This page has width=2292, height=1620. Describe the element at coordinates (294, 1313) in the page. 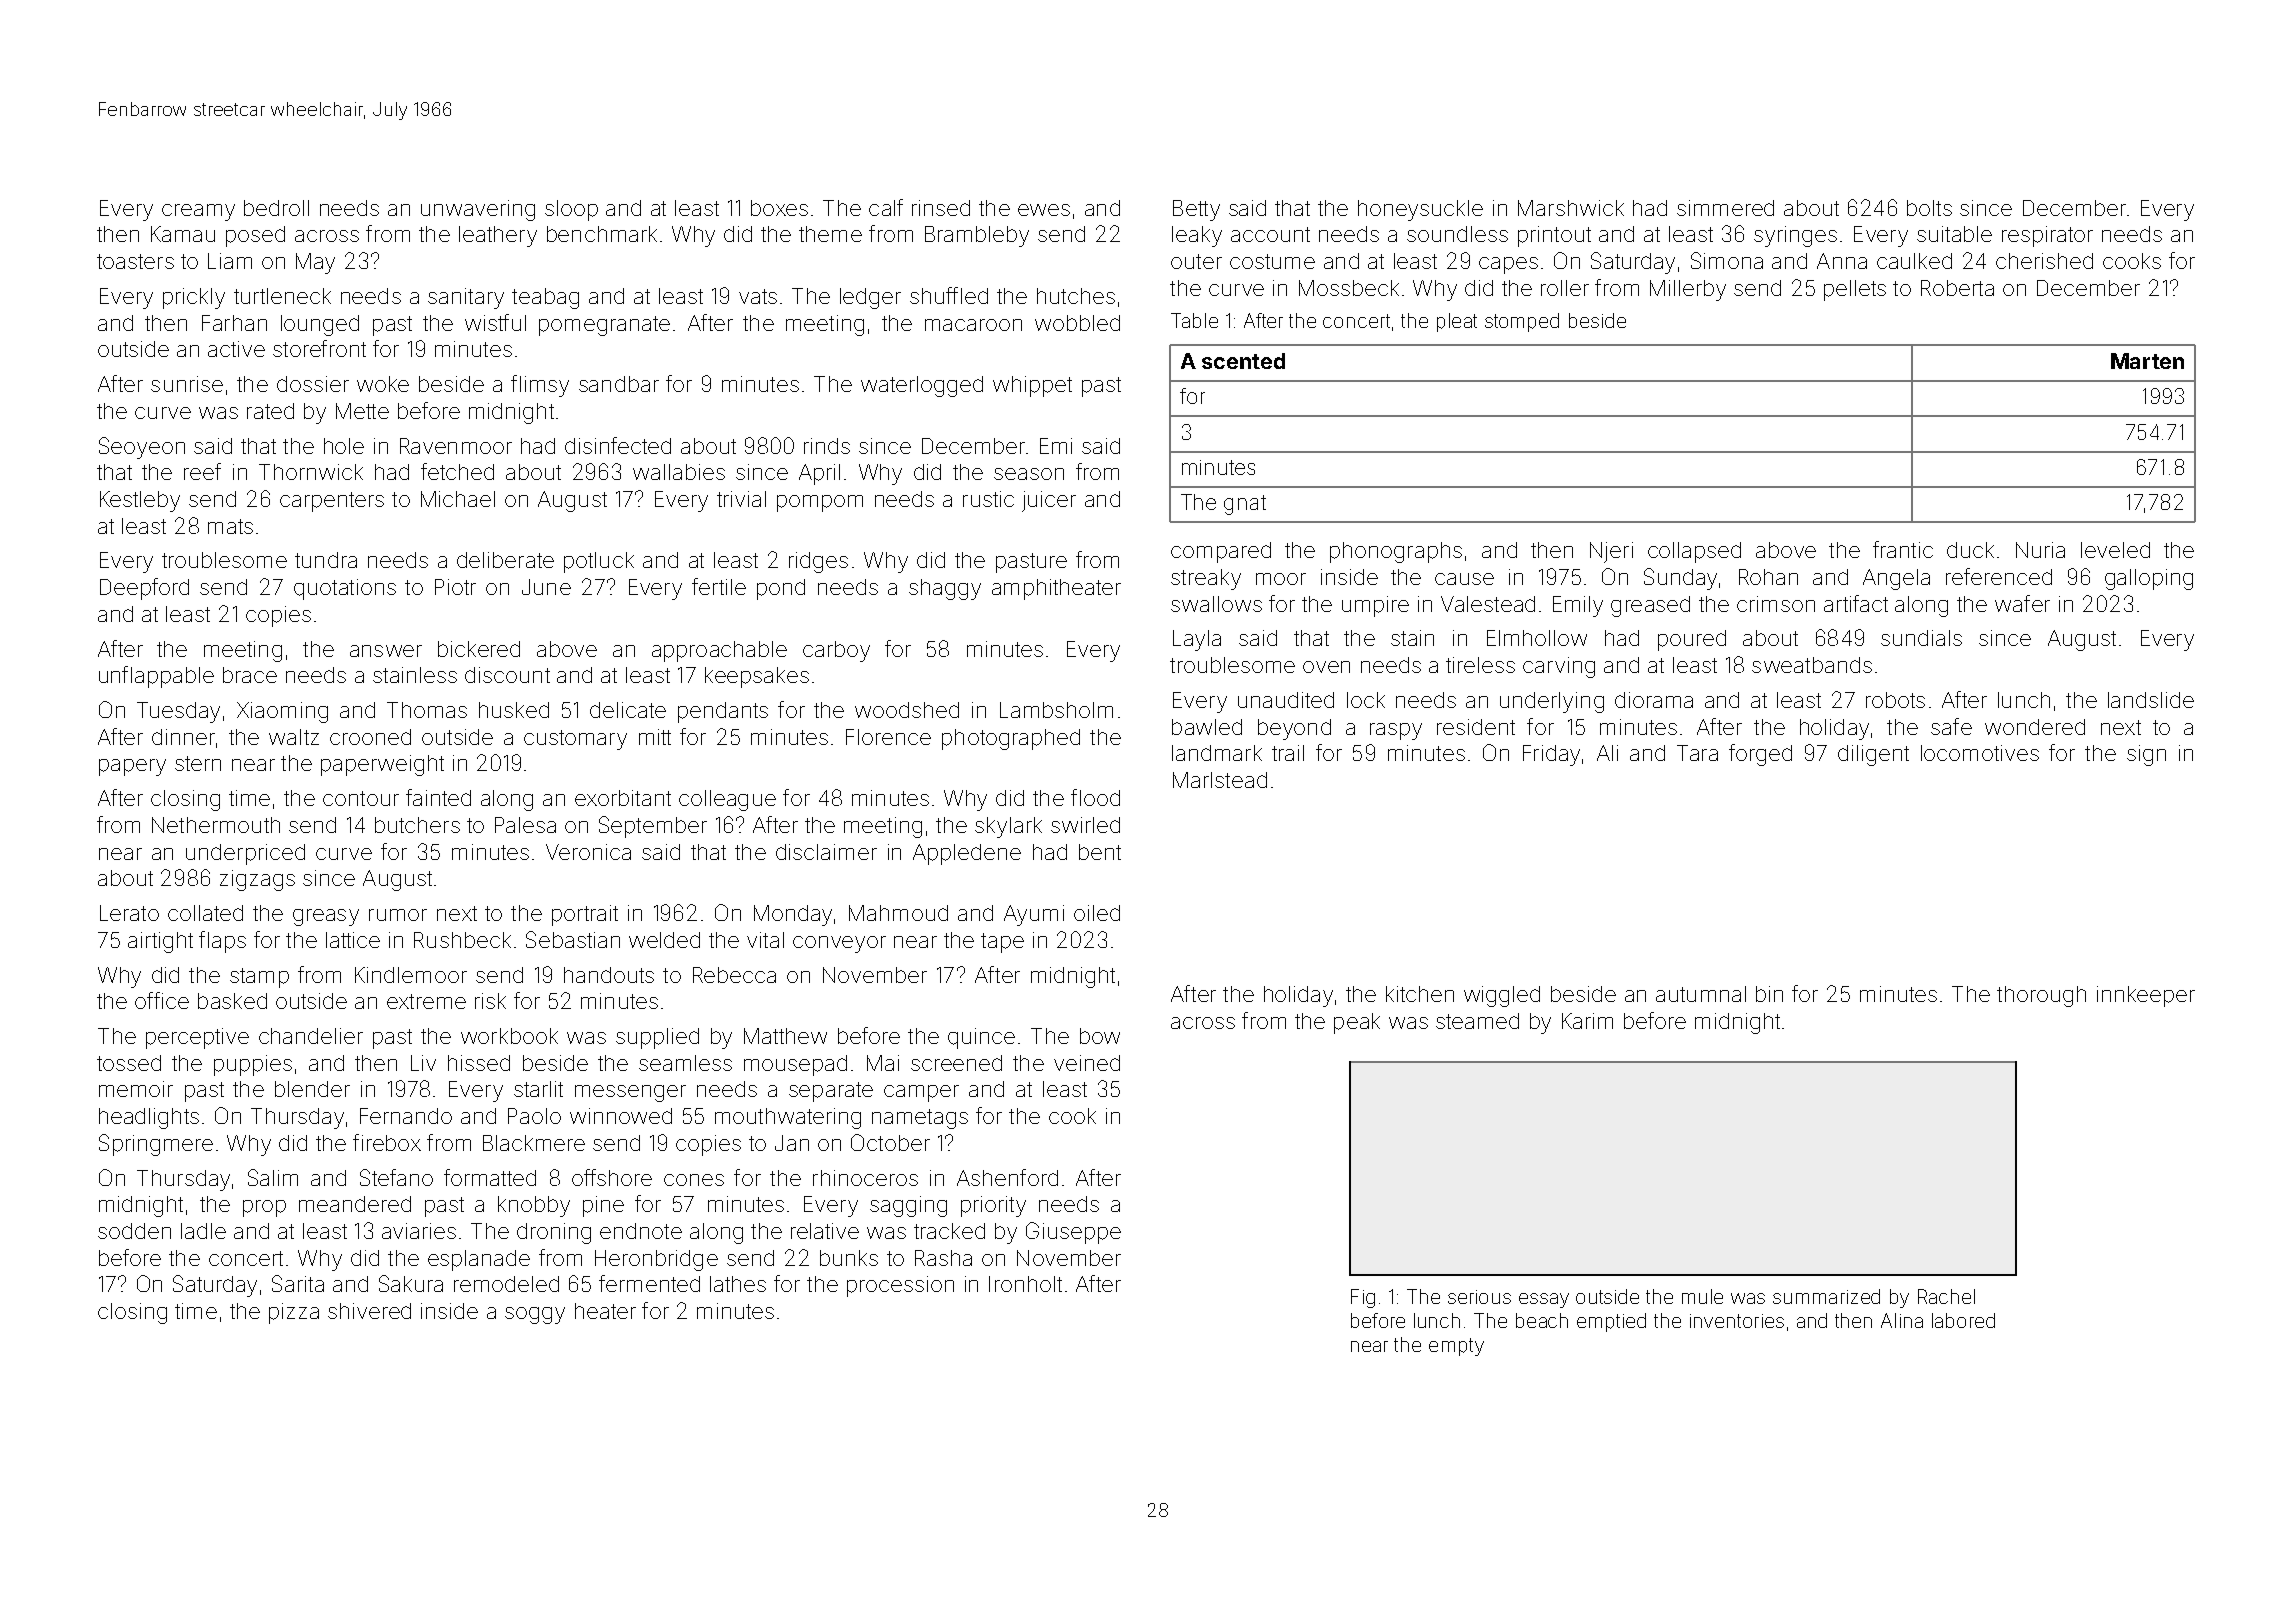

I see `pizza` at that location.
